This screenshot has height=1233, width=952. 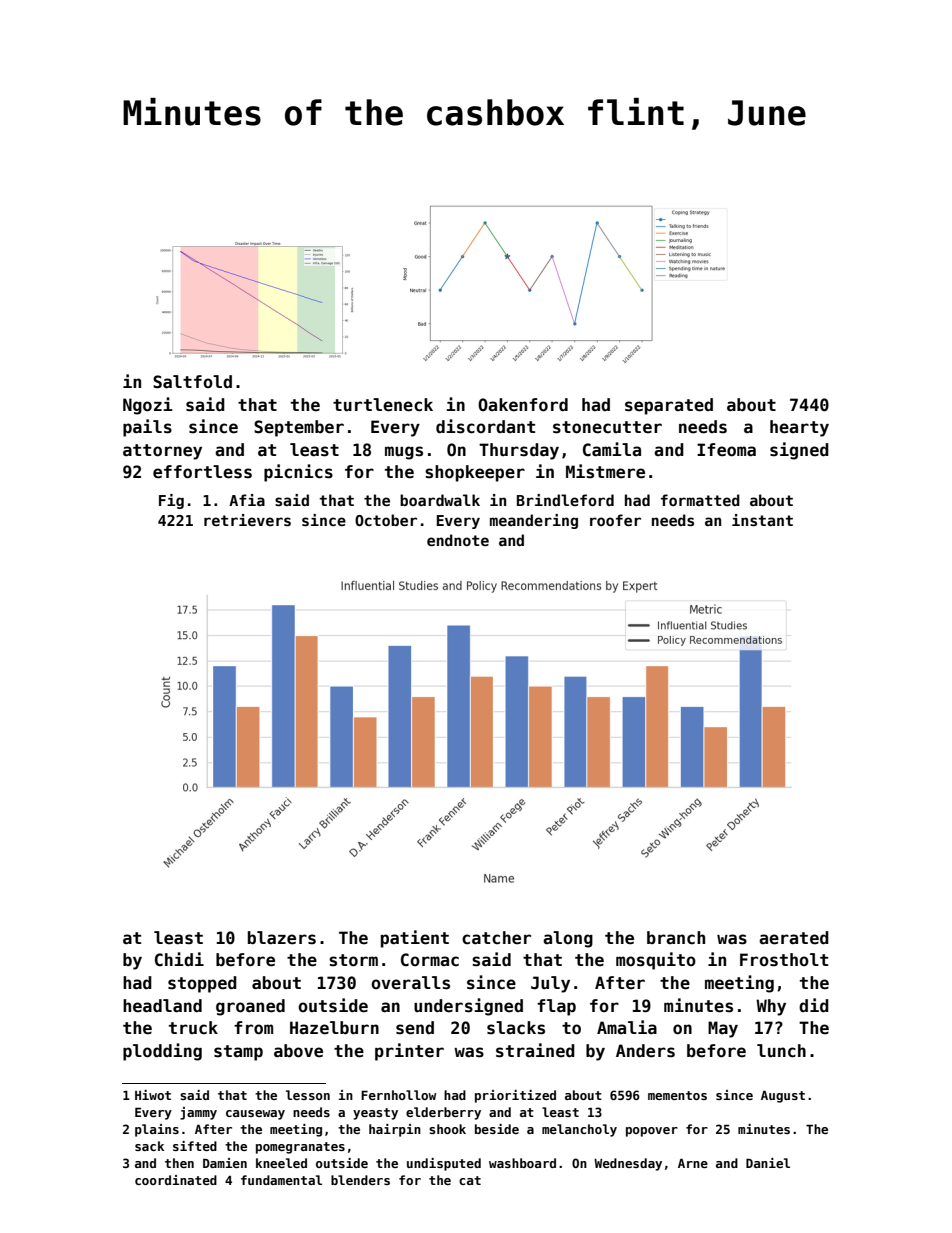 What do you see at coordinates (162, 452) in the screenshot?
I see `attorney` at bounding box center [162, 452].
